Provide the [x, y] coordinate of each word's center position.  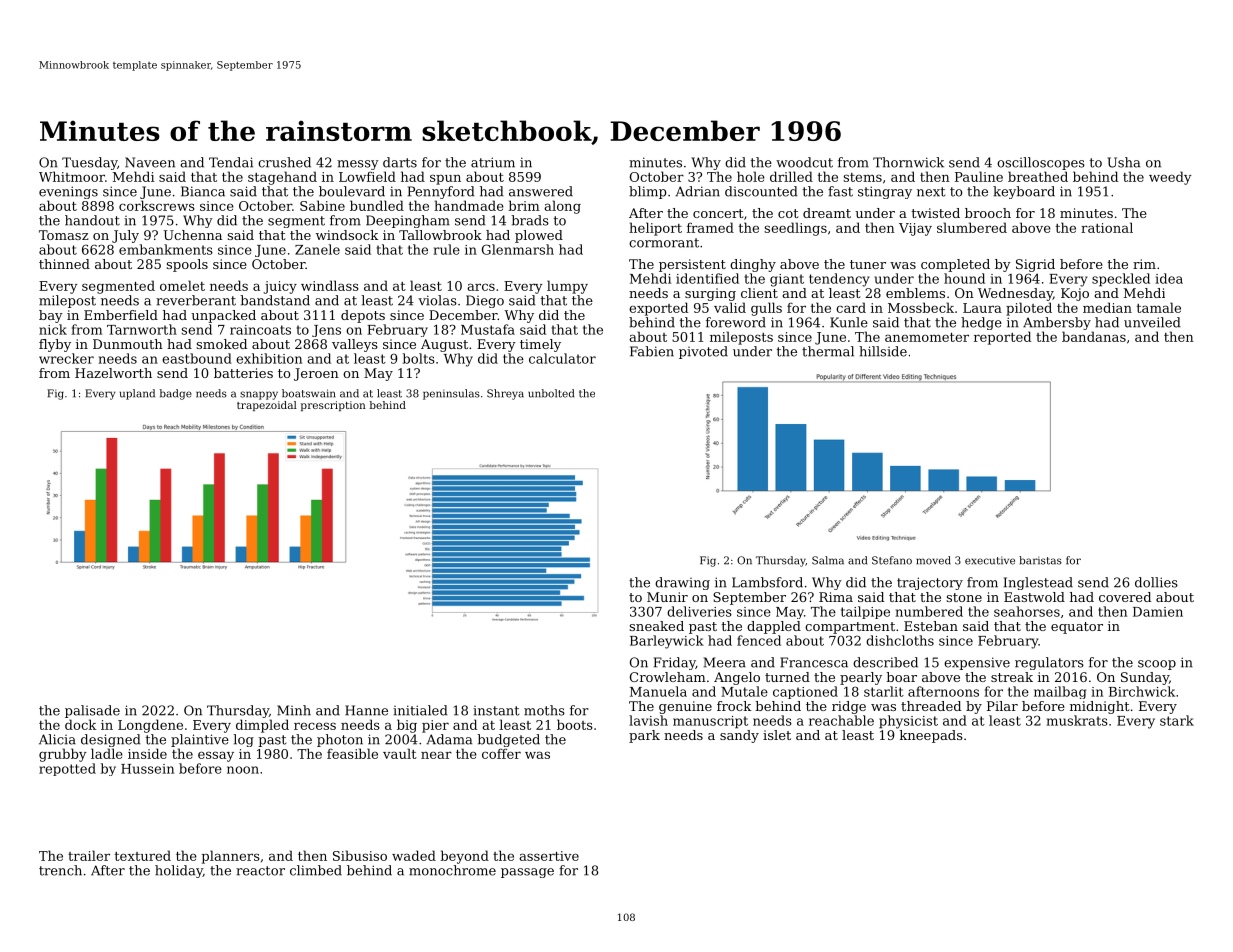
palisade [92, 711]
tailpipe [865, 612]
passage [527, 873]
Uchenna [193, 235]
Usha [1124, 162]
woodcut [804, 162]
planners [231, 857]
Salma [828, 560]
